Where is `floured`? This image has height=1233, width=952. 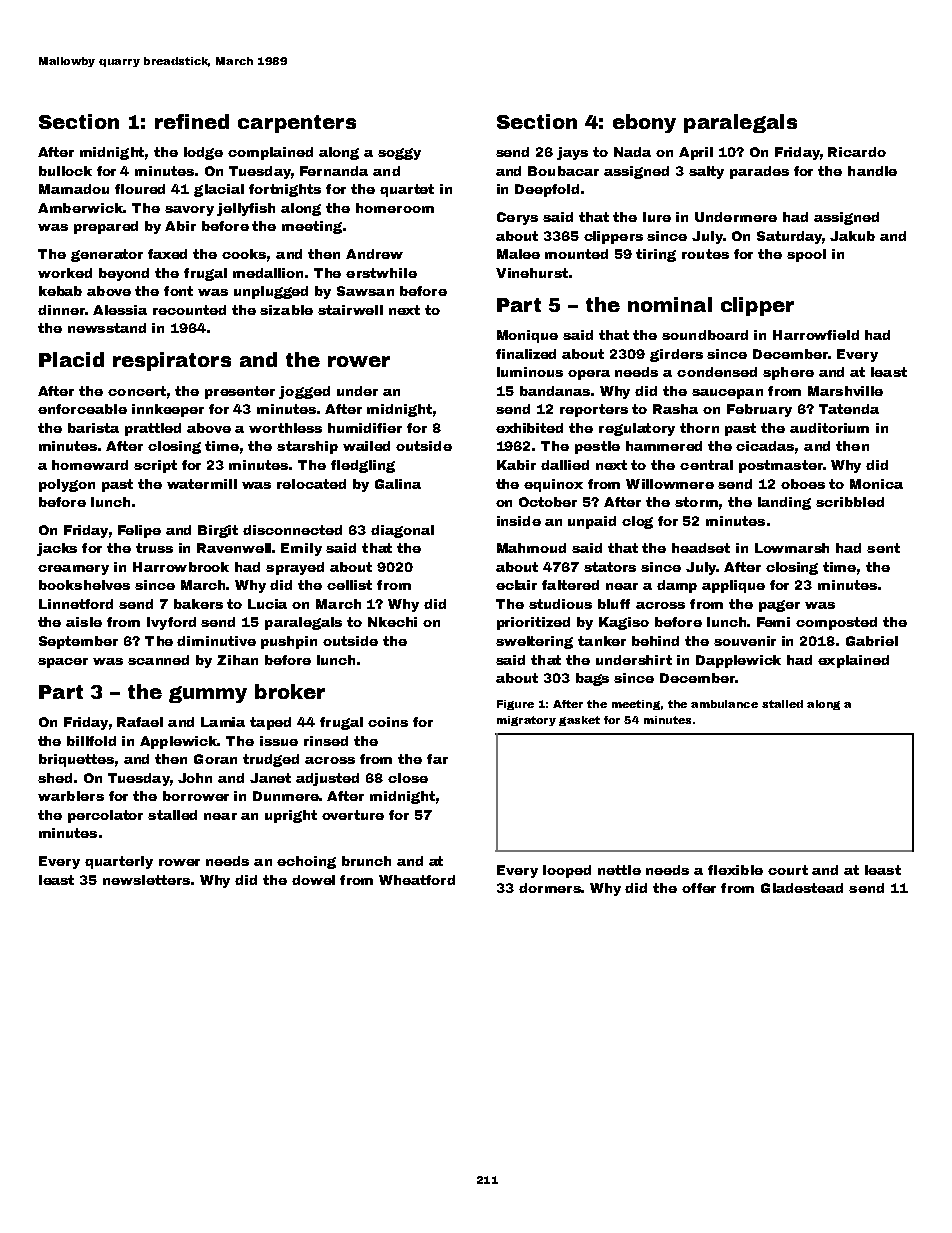
floured is located at coordinates (140, 189).
